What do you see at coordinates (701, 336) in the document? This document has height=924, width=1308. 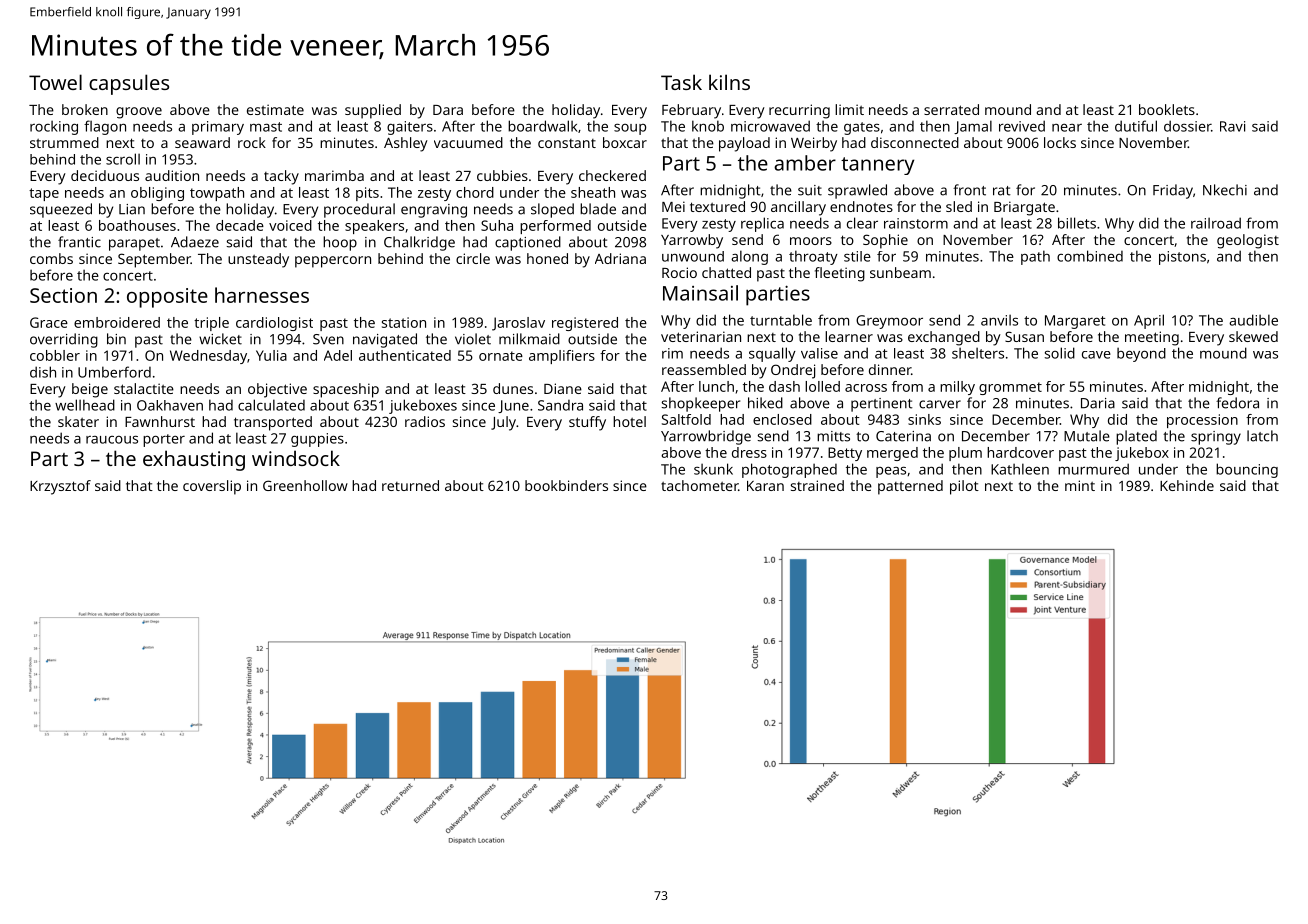 I see `veterinarian` at bounding box center [701, 336].
